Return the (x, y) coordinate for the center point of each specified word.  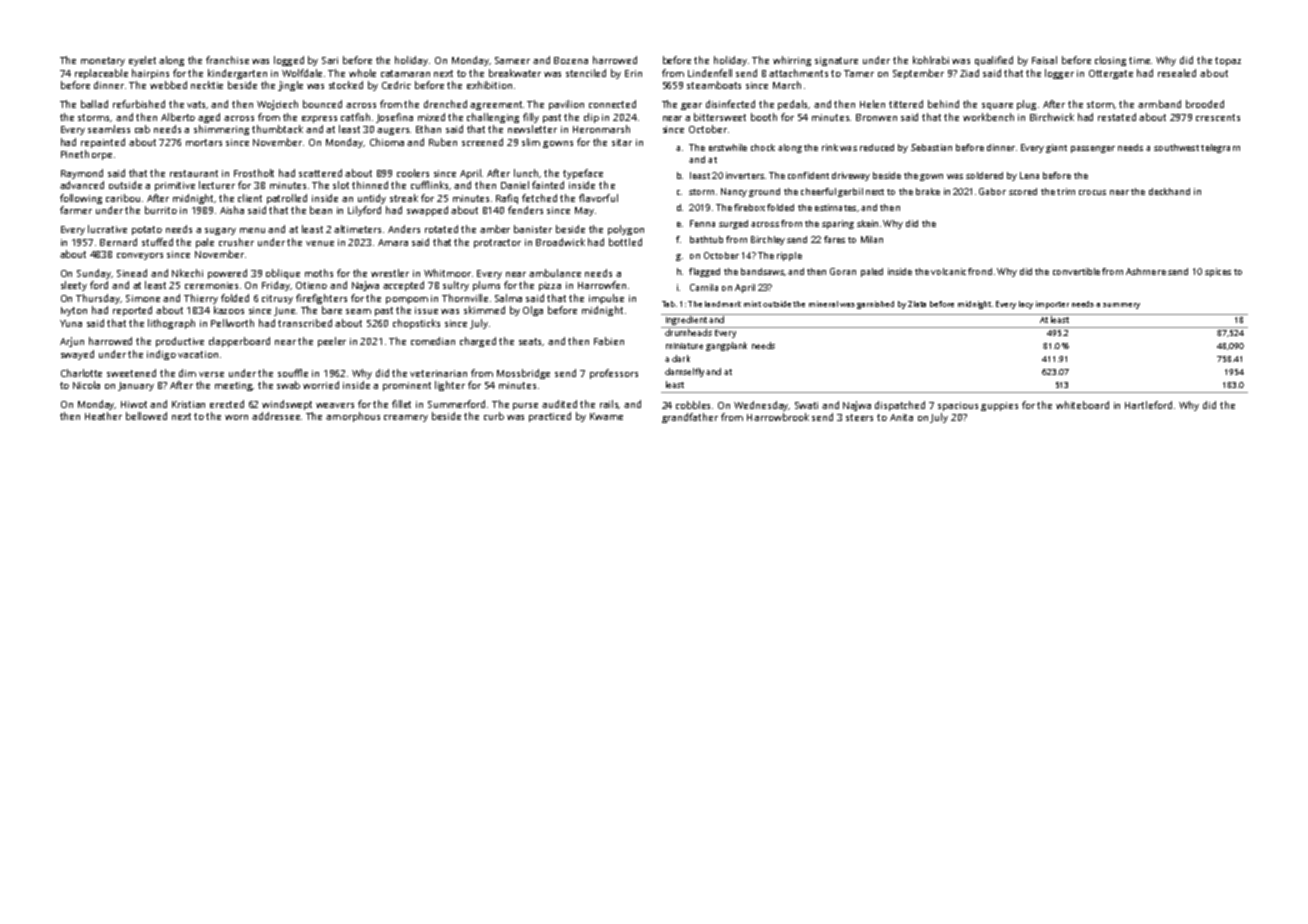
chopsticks (416, 324)
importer (1052, 305)
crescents (1218, 117)
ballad (94, 104)
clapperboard (239, 342)
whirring (792, 61)
